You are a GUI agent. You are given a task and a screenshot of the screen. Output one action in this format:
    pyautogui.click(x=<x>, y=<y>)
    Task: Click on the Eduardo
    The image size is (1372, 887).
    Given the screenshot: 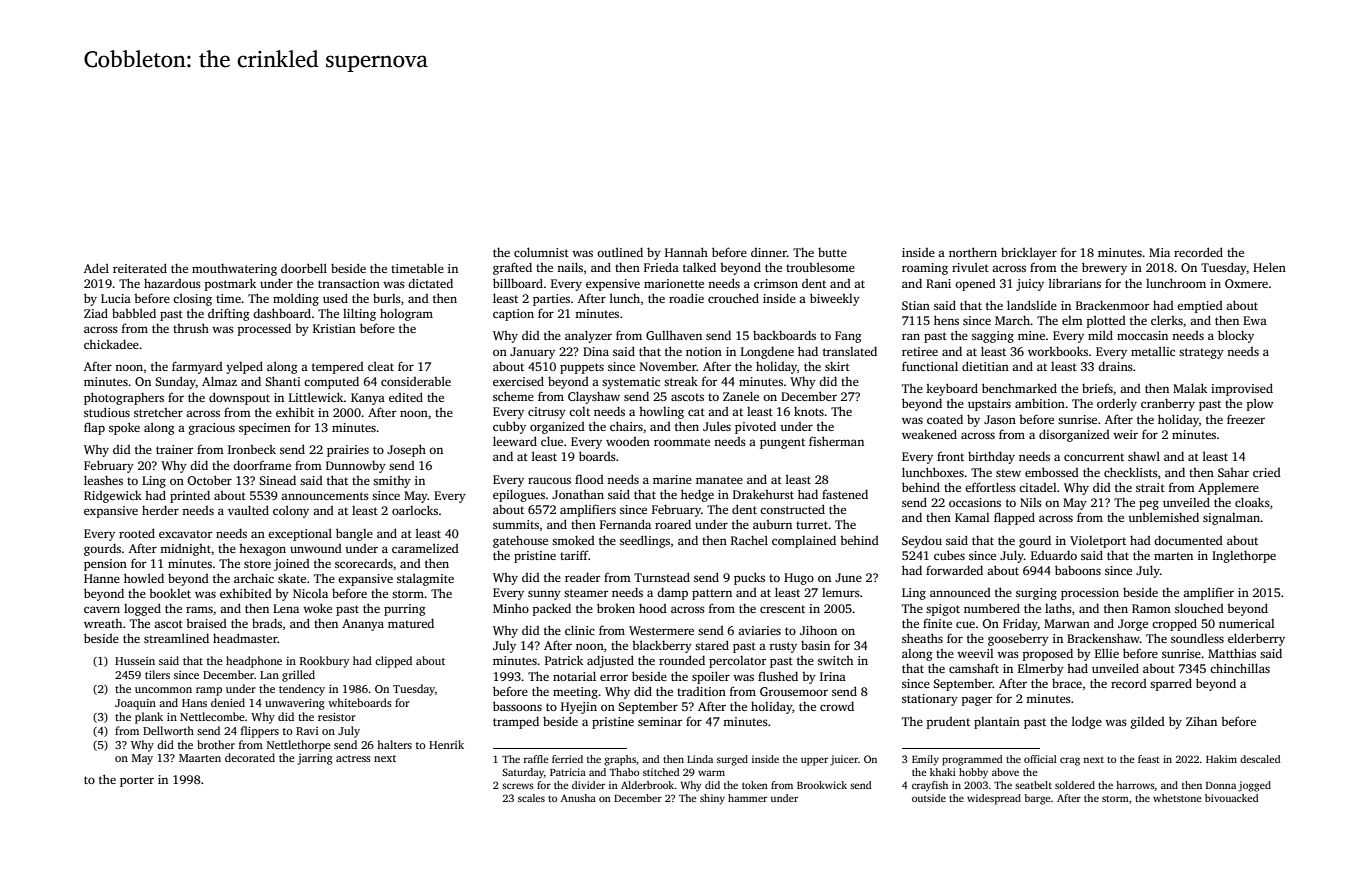 What is the action you would take?
    pyautogui.click(x=1054, y=555)
